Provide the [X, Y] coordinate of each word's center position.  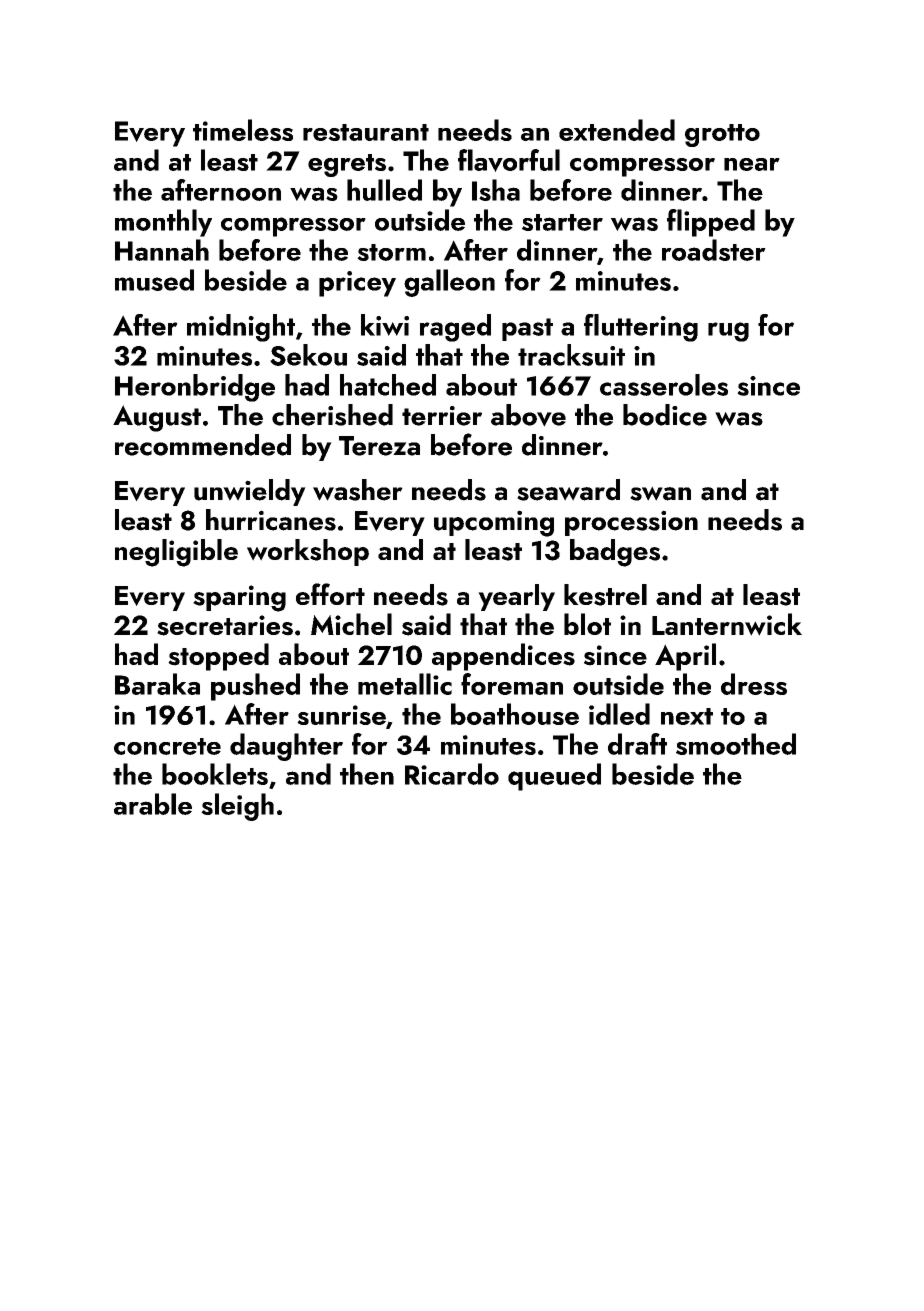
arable [153, 804]
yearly [516, 597]
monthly [163, 223]
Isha [496, 190]
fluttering [641, 328]
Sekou [308, 355]
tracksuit [571, 355]
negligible [176, 553]
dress [754, 684]
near [752, 164]
